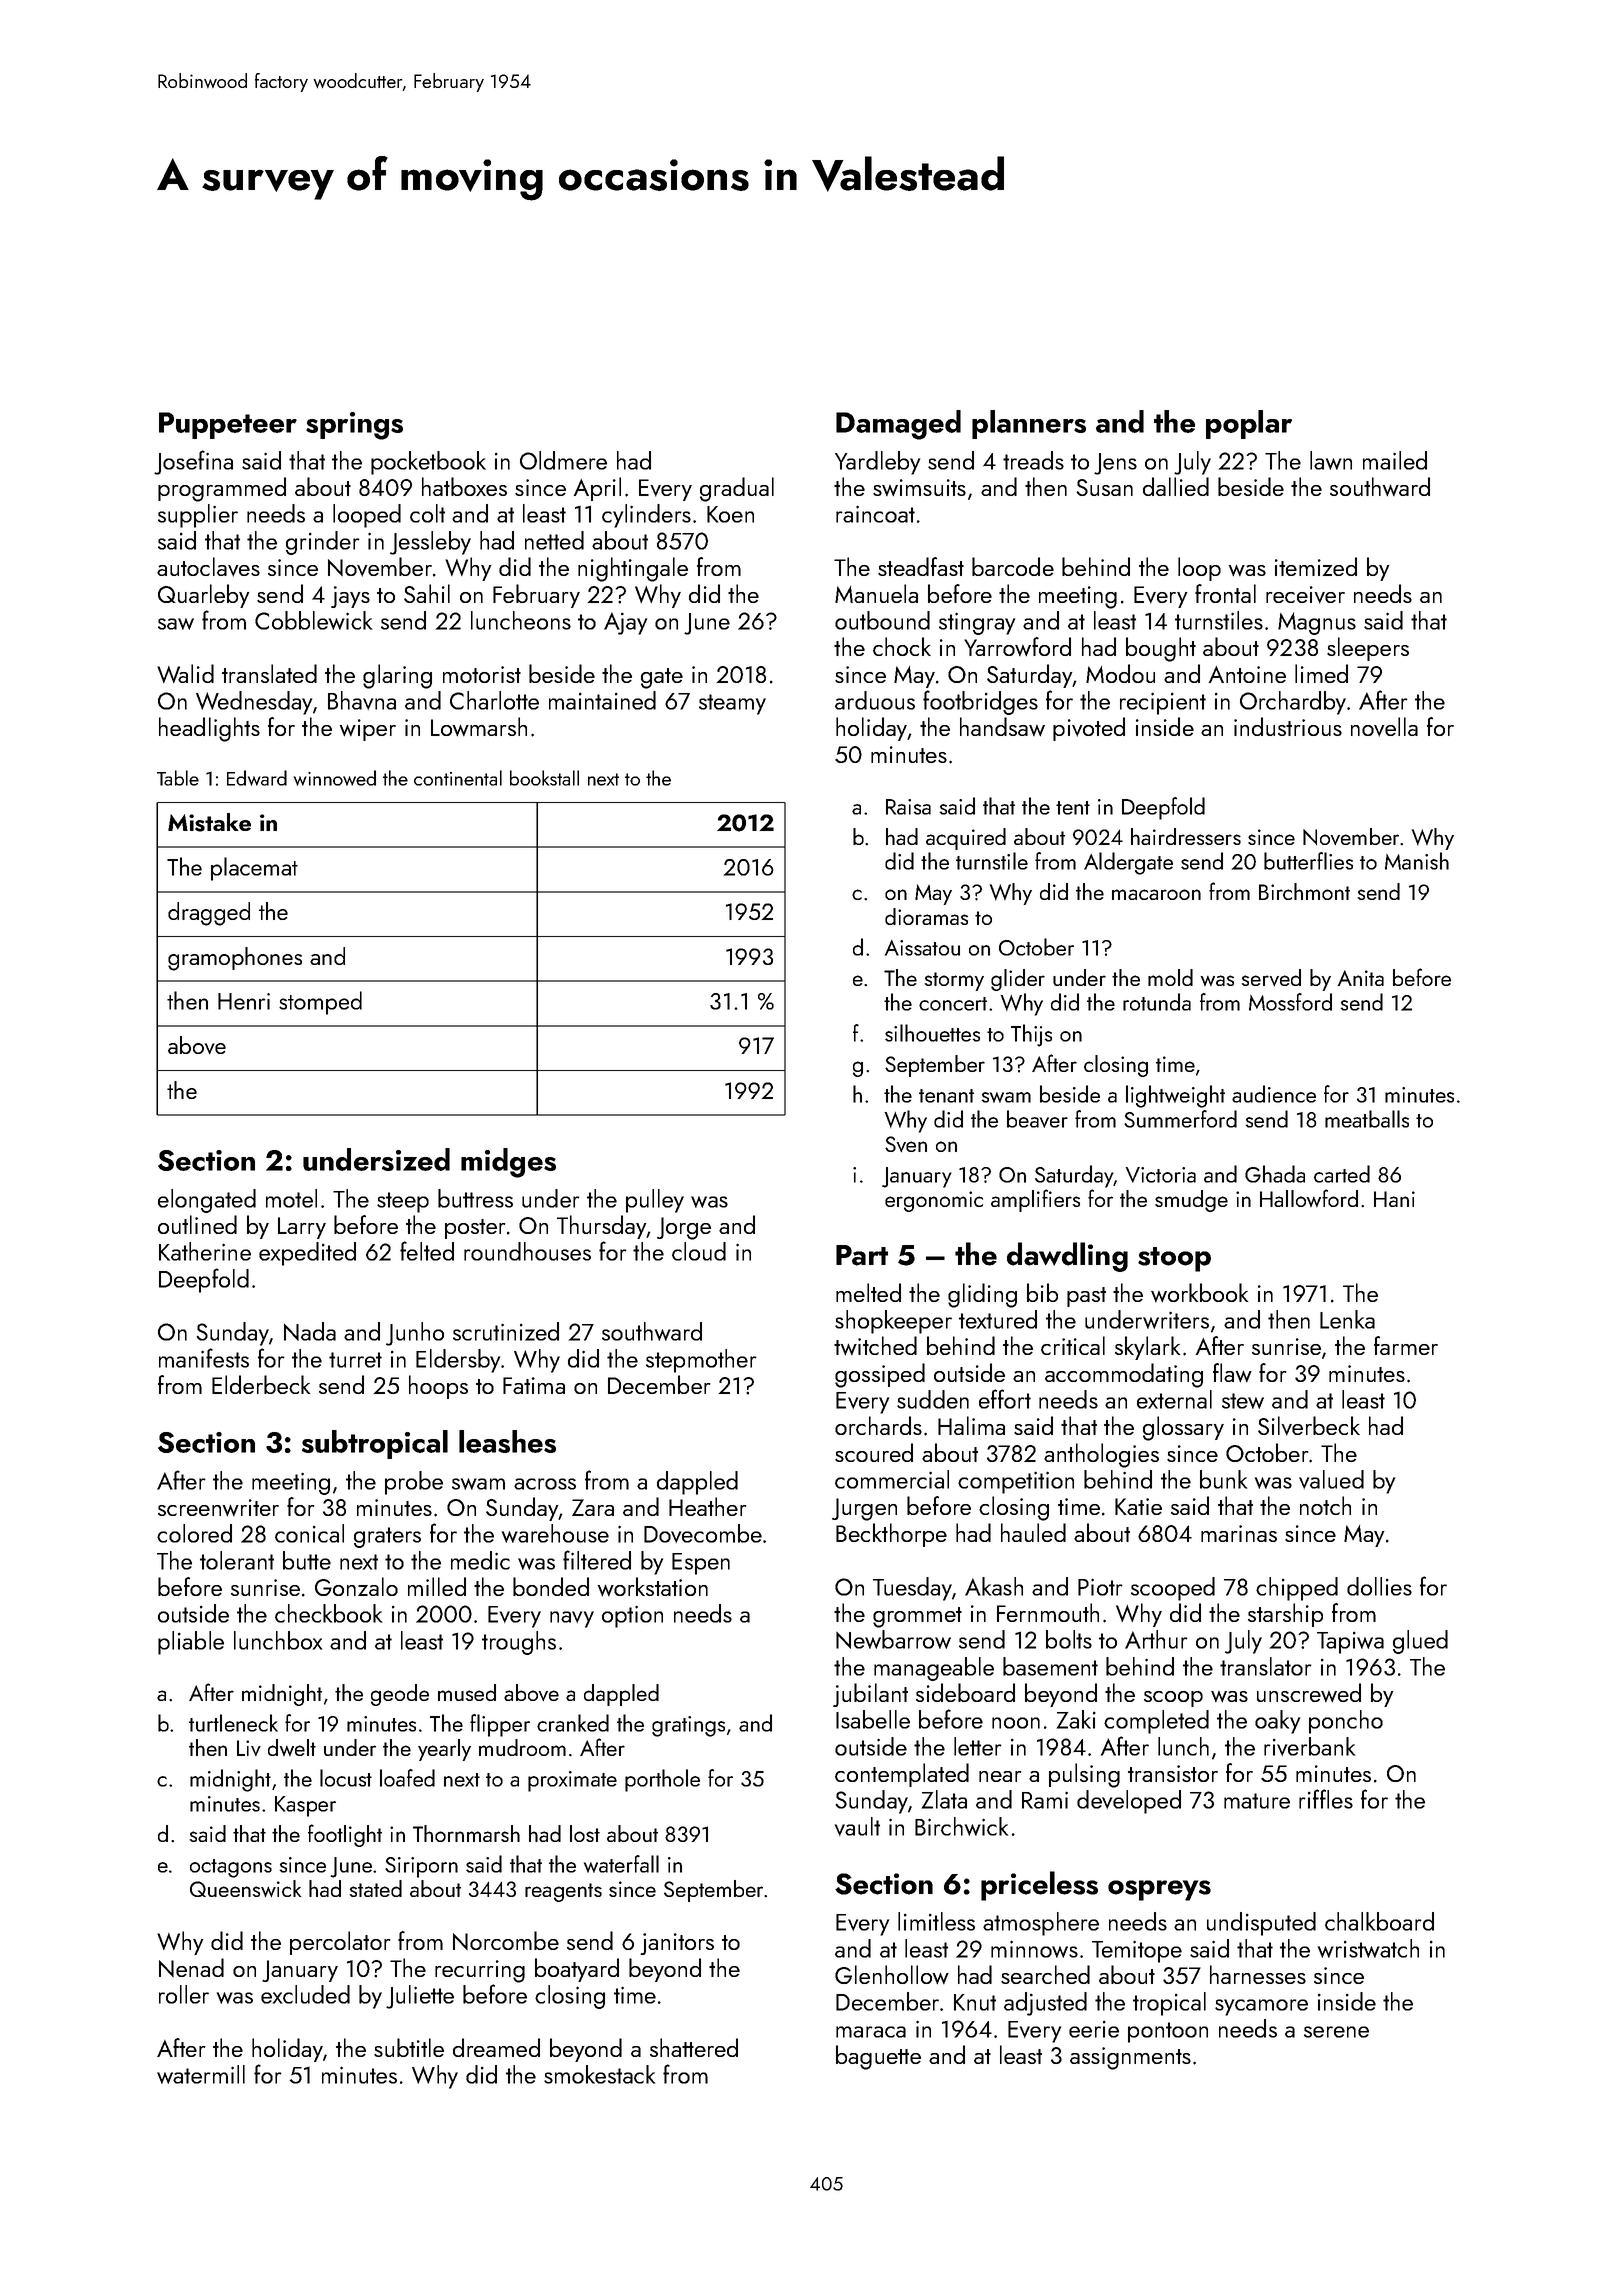 This screenshot has height=2292, width=1620. Describe the element at coordinates (313, 620) in the screenshot. I see `Cobblewick` at that location.
